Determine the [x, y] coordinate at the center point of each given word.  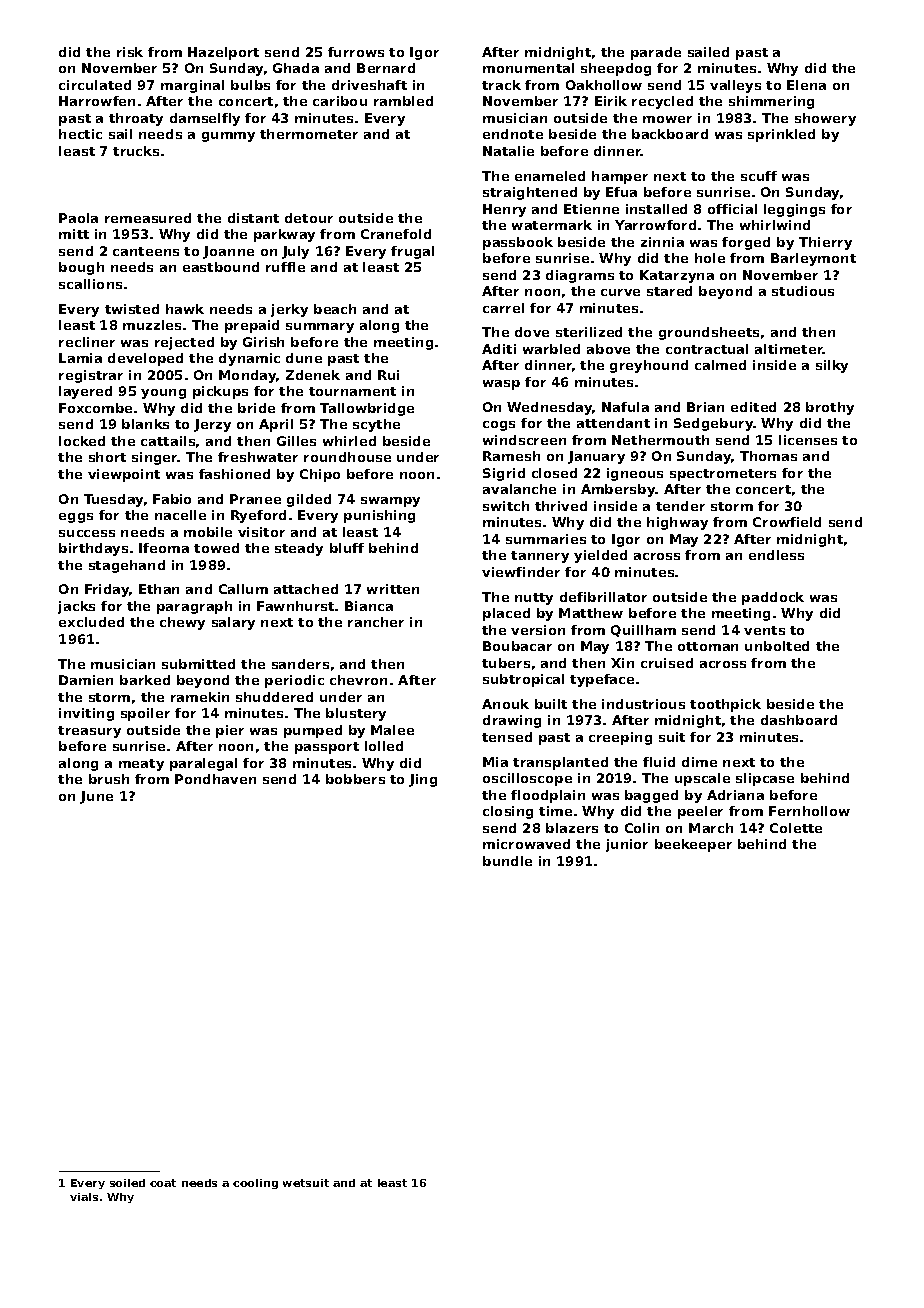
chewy [182, 623]
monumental [528, 68]
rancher [376, 622]
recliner [87, 342]
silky [832, 366]
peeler [700, 812]
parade [656, 53]
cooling [255, 1184]
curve [620, 292]
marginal [192, 86]
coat [163, 1183]
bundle [507, 861]
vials [84, 1197]
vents [764, 630]
